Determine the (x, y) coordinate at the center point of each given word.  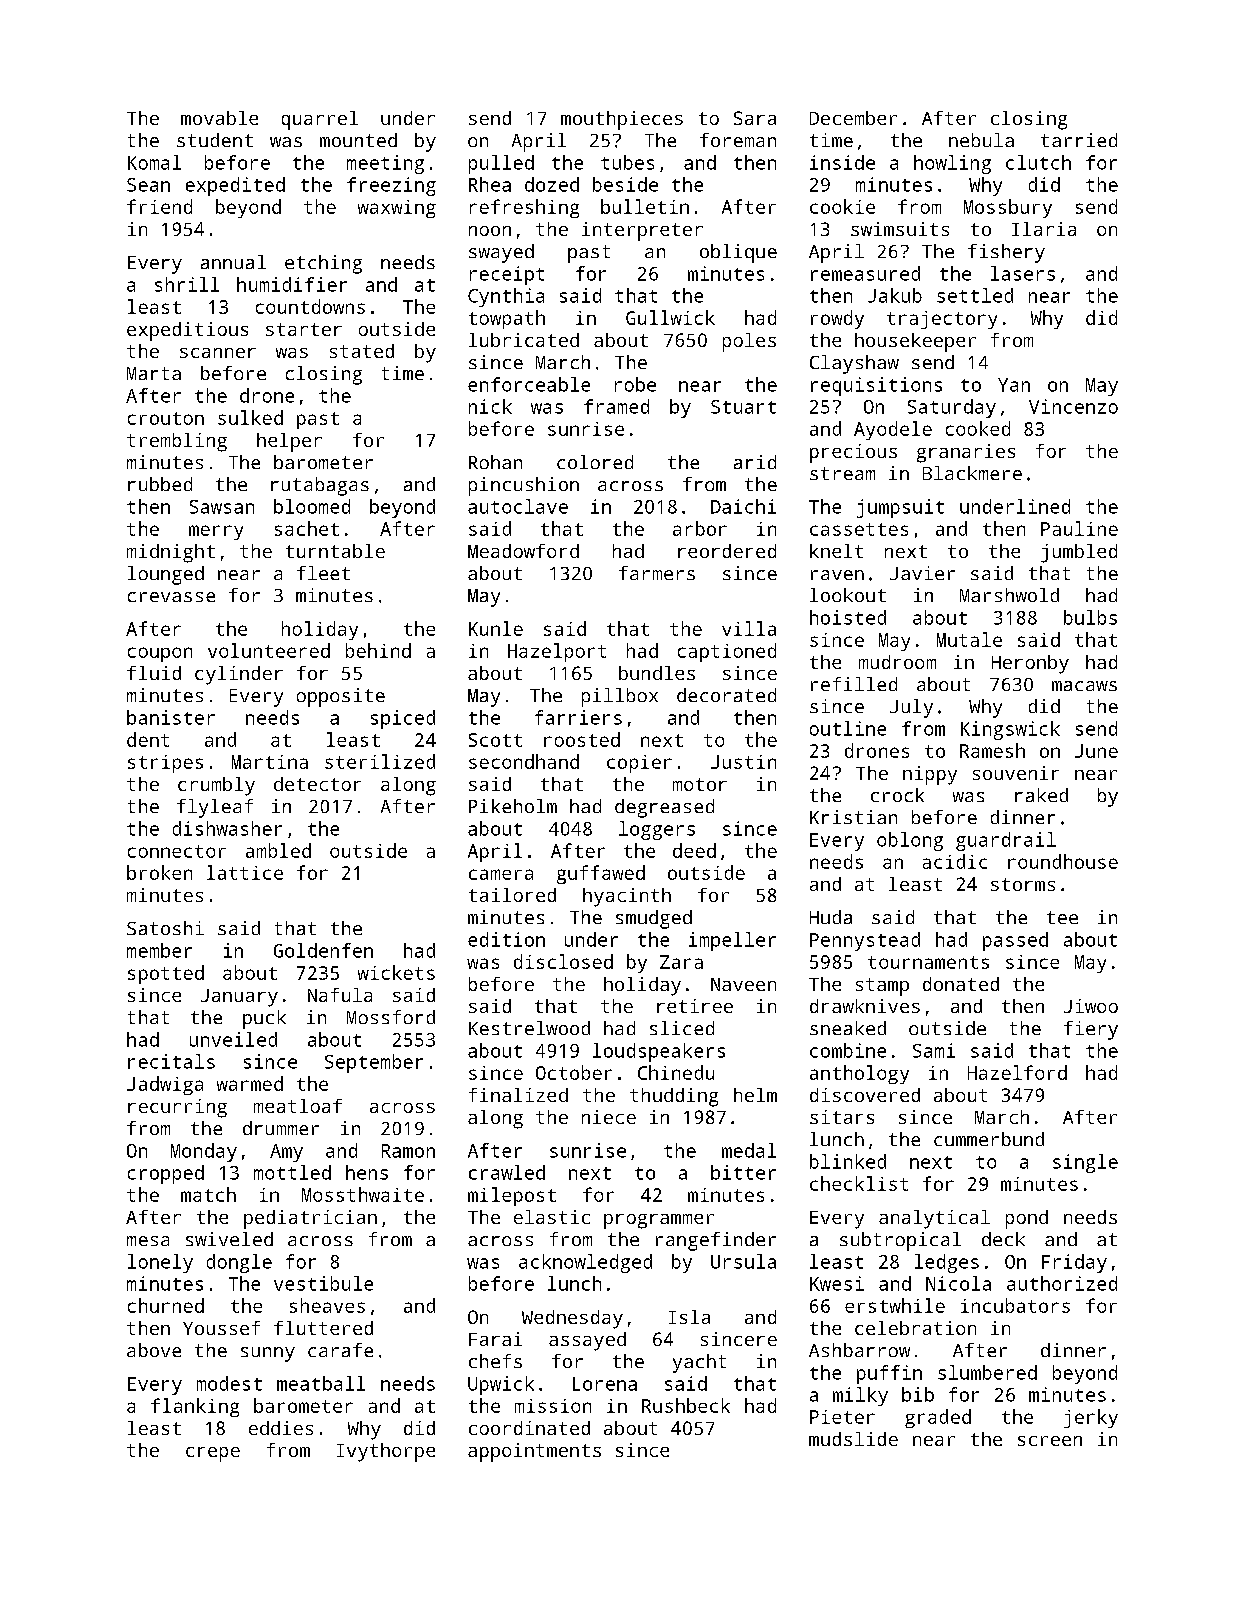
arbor (700, 528)
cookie (842, 206)
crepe (213, 1454)
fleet (323, 573)
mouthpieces (622, 120)
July (911, 708)
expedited (235, 186)
